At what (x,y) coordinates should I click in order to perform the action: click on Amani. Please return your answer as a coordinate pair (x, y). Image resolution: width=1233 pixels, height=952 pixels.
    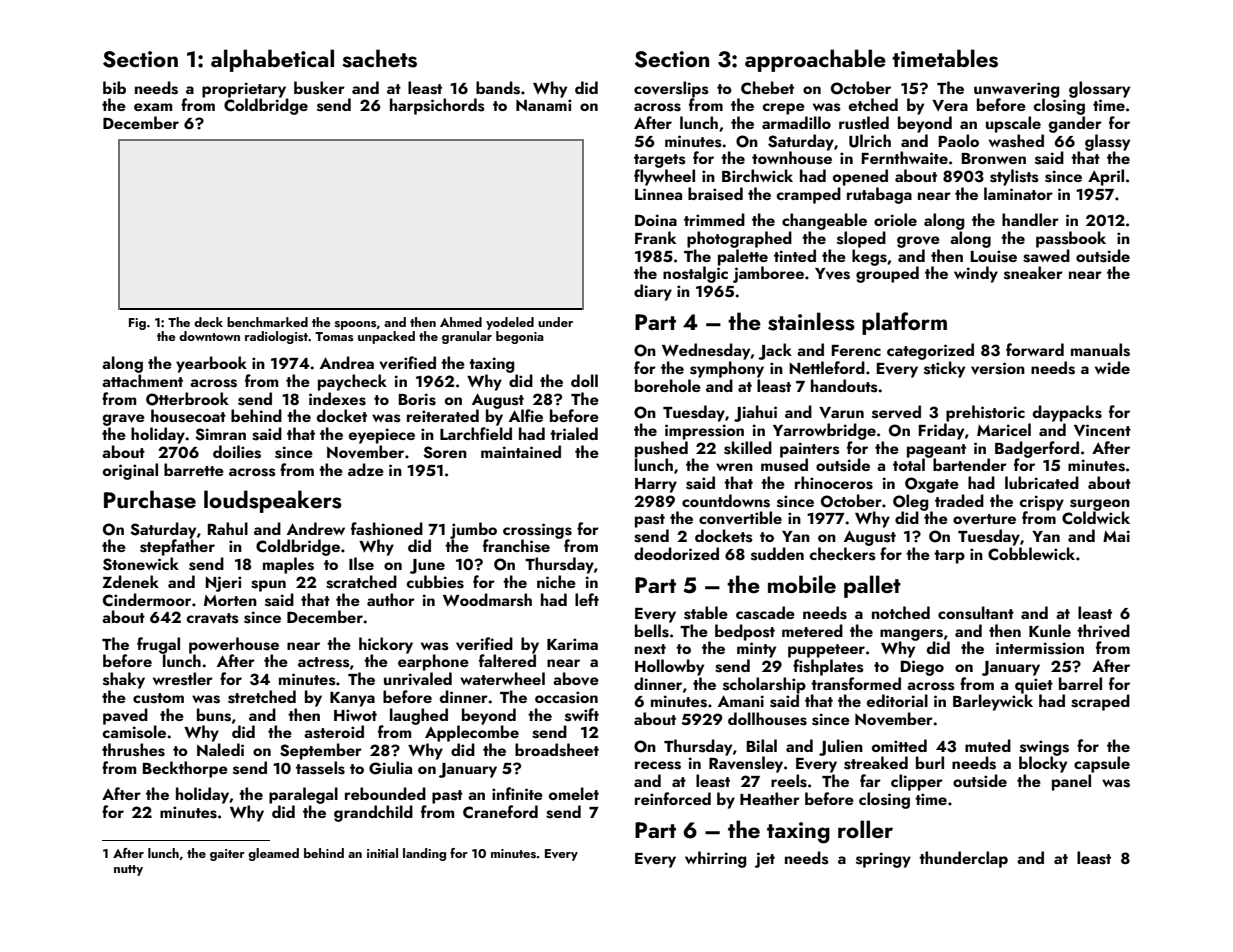
    Looking at the image, I should click on (741, 701).
